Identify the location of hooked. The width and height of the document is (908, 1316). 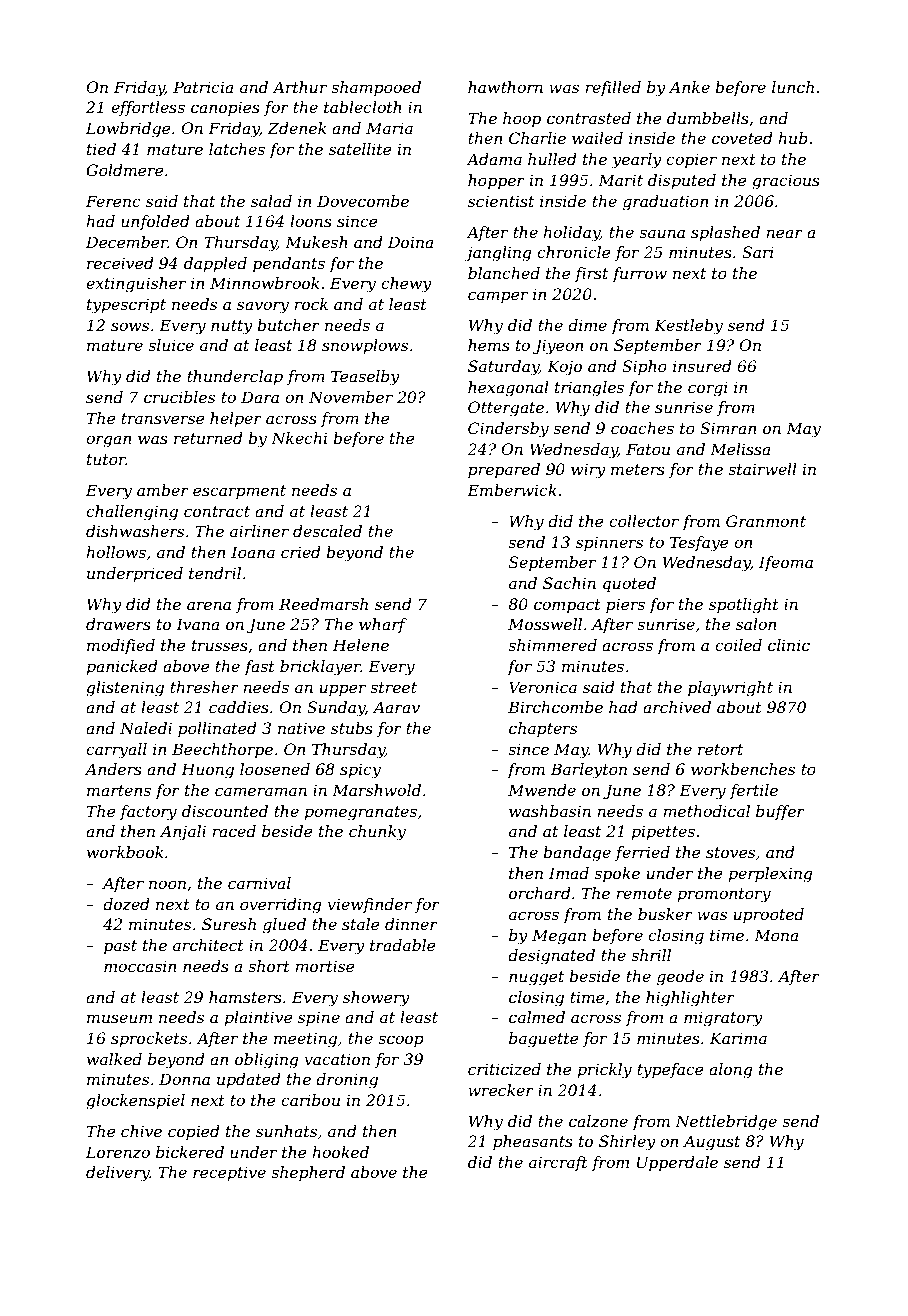
(340, 1152).
